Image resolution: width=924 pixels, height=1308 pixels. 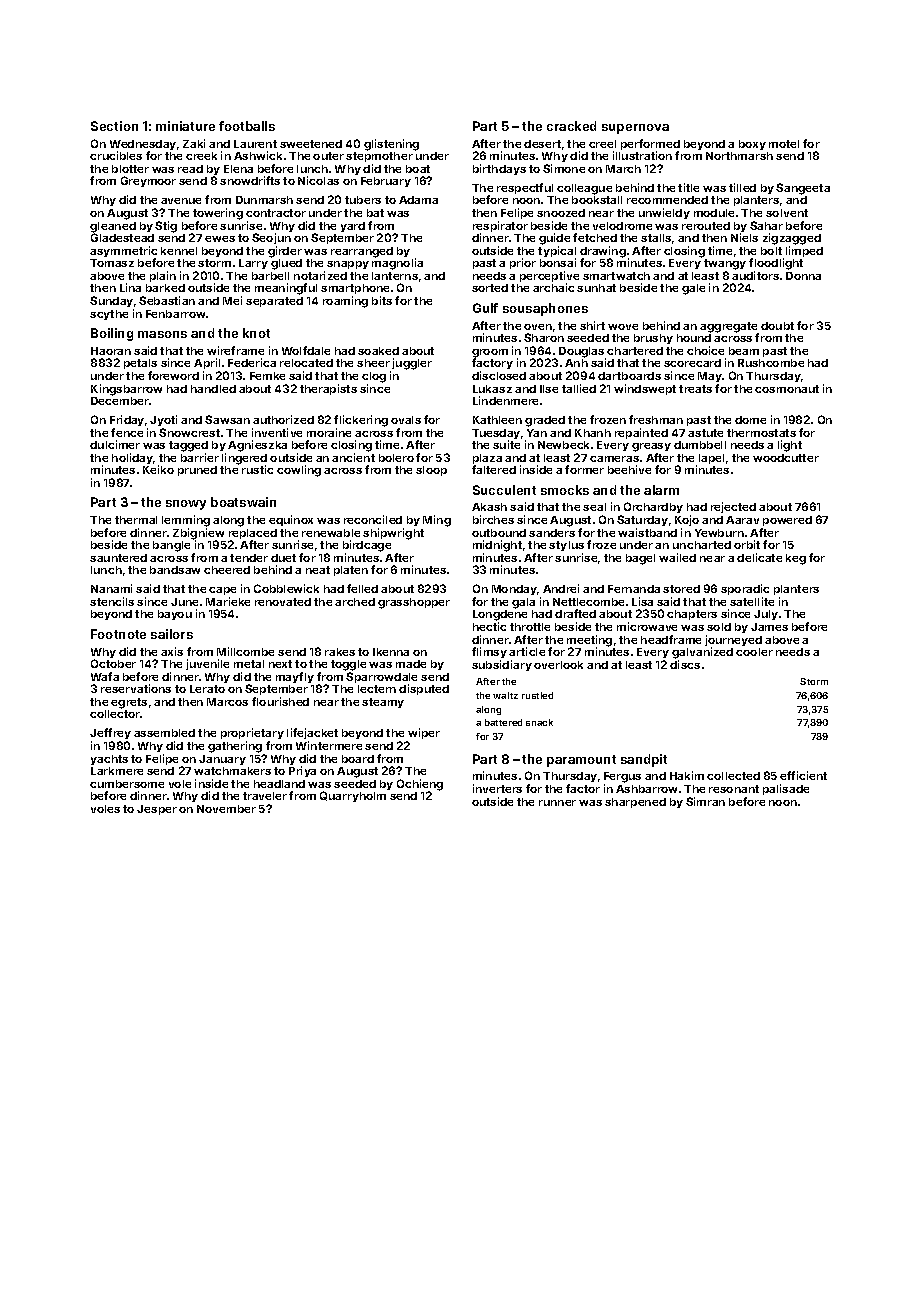 What do you see at coordinates (126, 390) in the page?
I see `Kingsbarrow` at bounding box center [126, 390].
